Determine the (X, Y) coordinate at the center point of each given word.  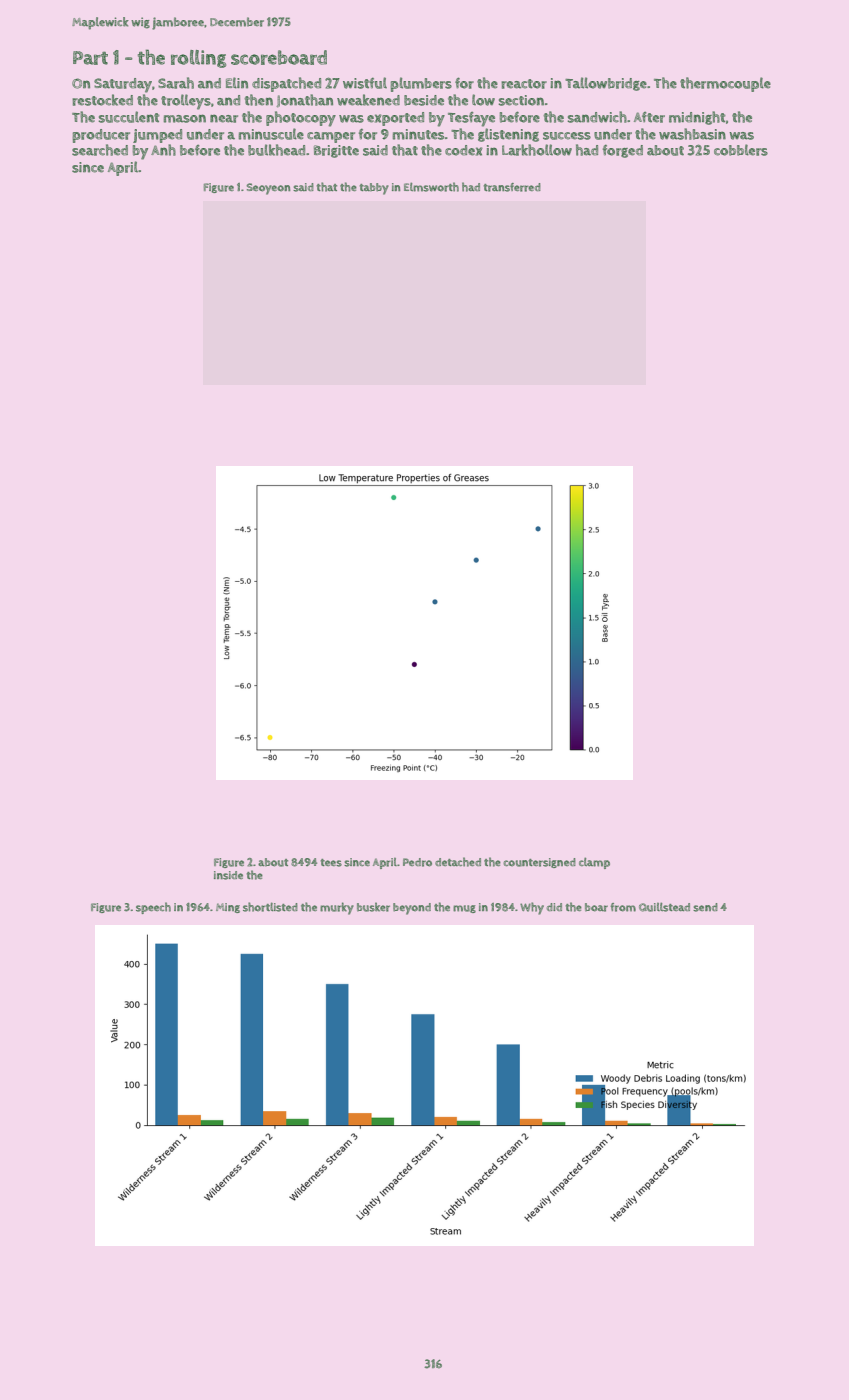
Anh (163, 150)
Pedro (417, 862)
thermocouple (725, 84)
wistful (365, 83)
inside (228, 875)
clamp (594, 863)
